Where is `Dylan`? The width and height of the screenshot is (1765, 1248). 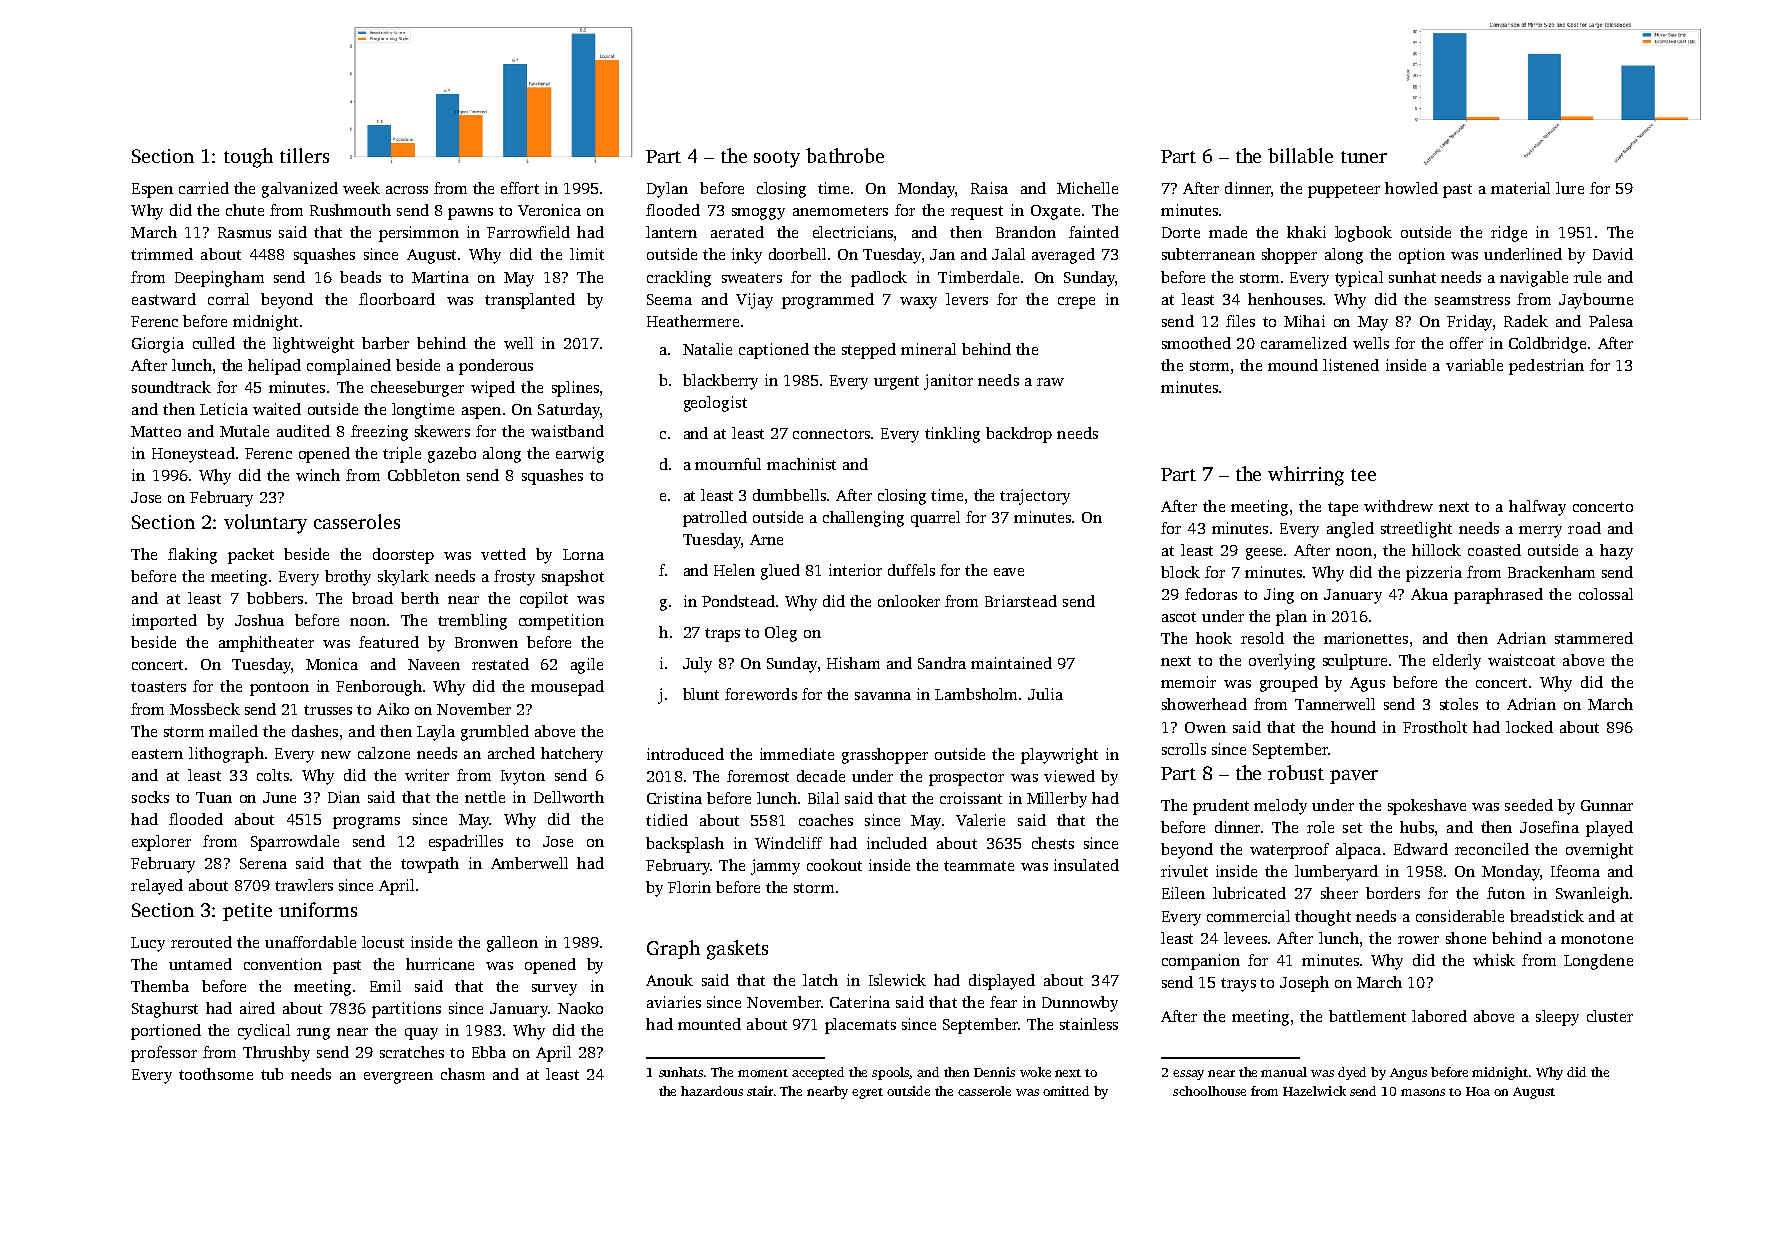
Dylan is located at coordinates (667, 190).
